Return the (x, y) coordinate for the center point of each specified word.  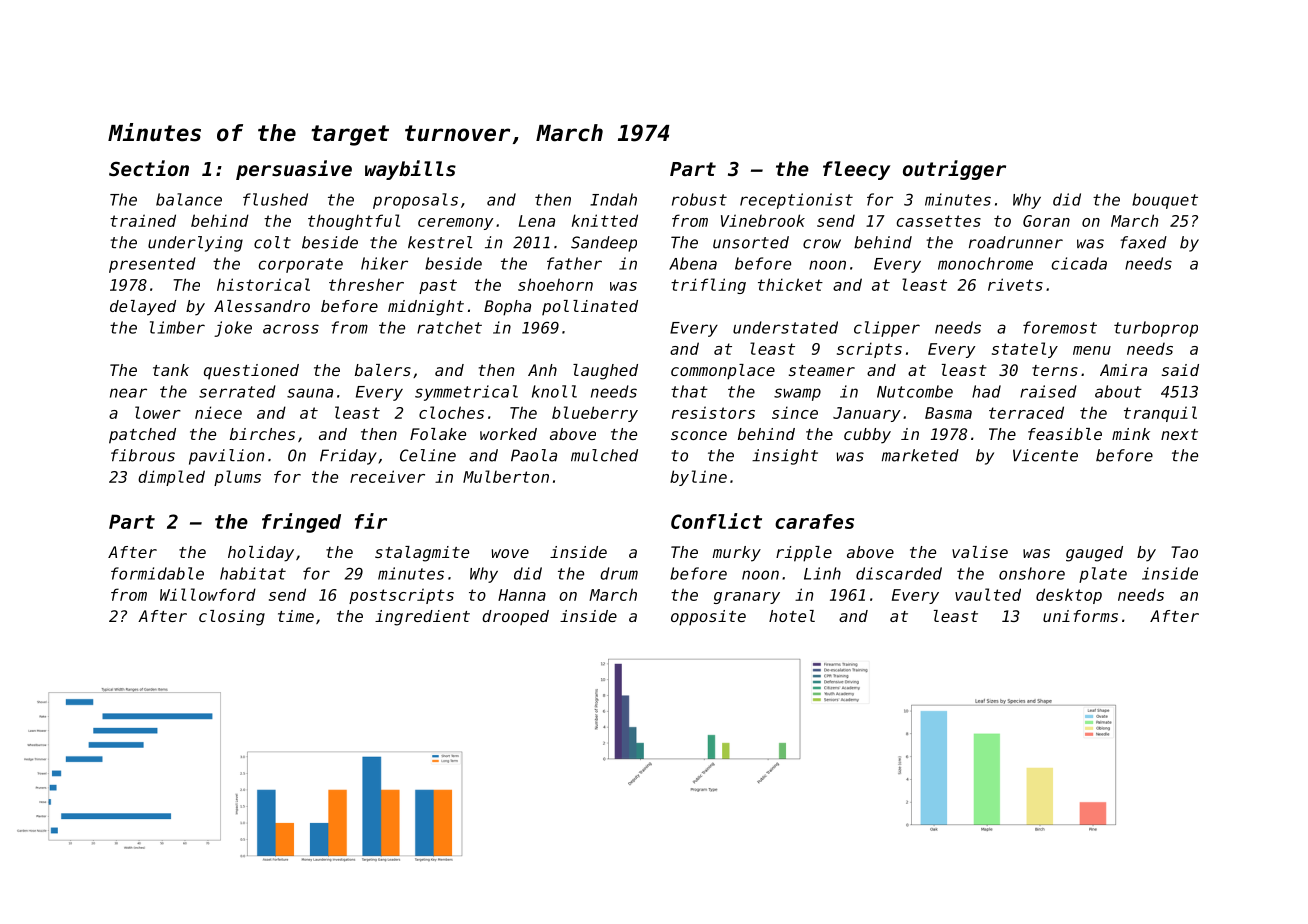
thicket (790, 284)
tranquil (1160, 414)
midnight (426, 308)
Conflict (716, 521)
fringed (301, 523)
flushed (275, 199)
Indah (613, 199)
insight (785, 457)
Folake (438, 434)
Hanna (522, 595)
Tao (1184, 552)
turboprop (1156, 329)
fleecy (856, 170)
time (296, 616)
